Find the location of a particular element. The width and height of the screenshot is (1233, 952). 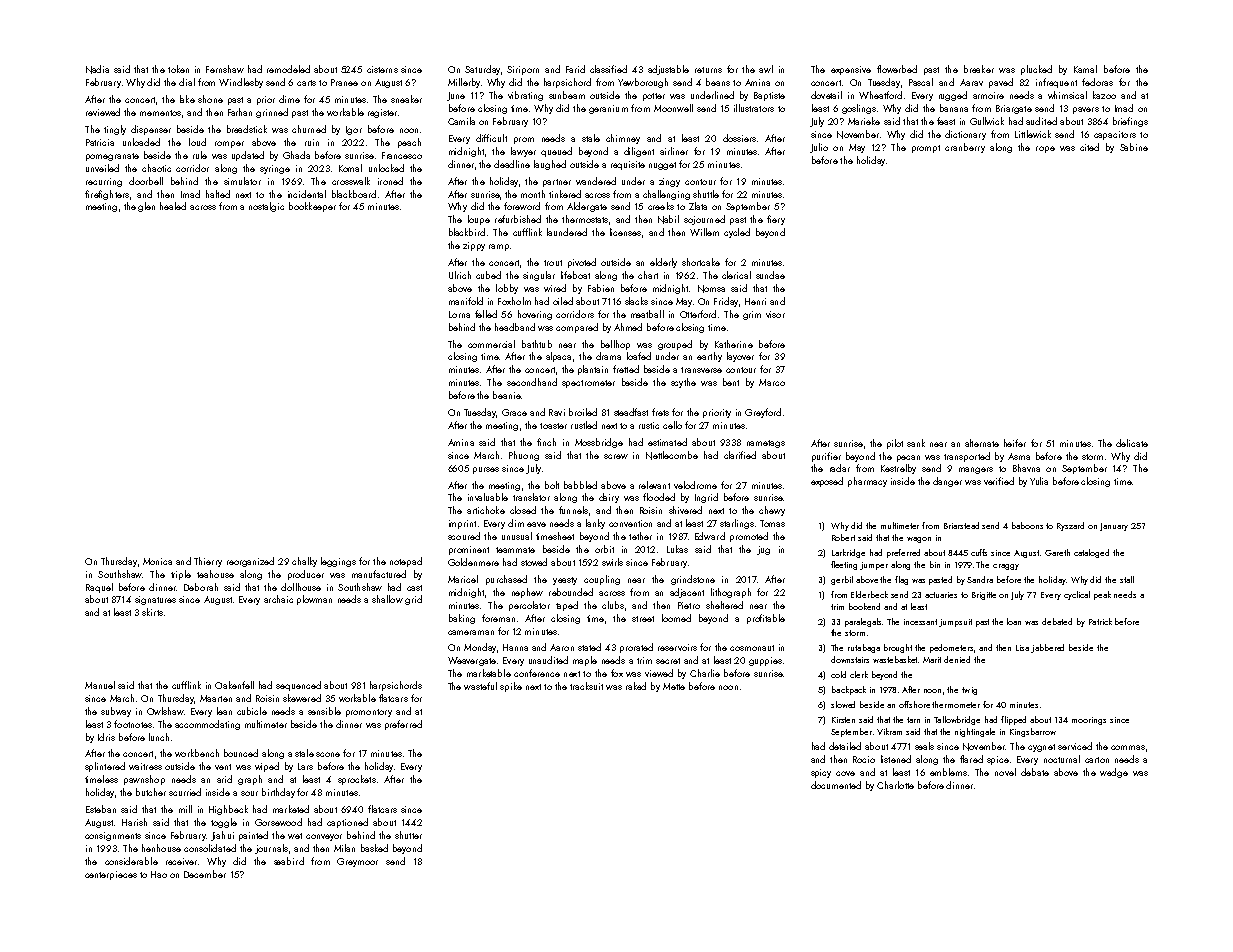

Foxholm is located at coordinates (514, 301).
